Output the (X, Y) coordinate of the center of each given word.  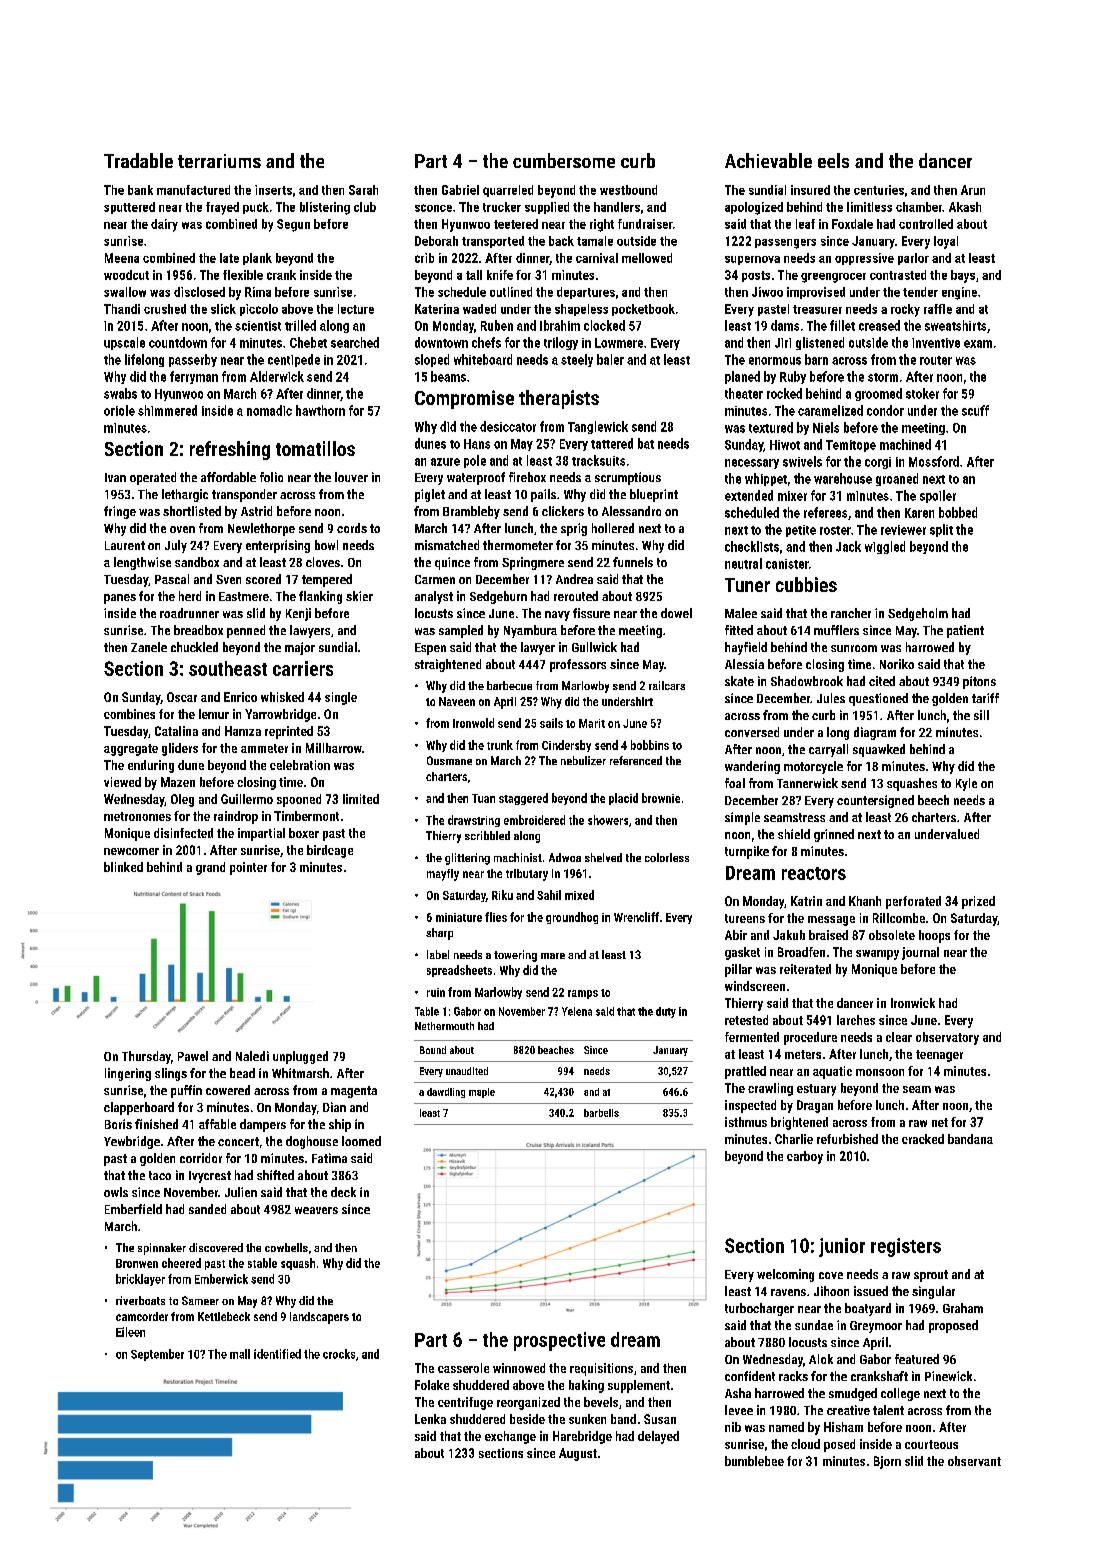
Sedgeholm (918, 614)
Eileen (130, 1332)
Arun (973, 190)
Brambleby (471, 512)
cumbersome (564, 160)
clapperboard (139, 1108)
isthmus (746, 1122)
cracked (923, 1139)
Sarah (363, 190)
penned (246, 631)
